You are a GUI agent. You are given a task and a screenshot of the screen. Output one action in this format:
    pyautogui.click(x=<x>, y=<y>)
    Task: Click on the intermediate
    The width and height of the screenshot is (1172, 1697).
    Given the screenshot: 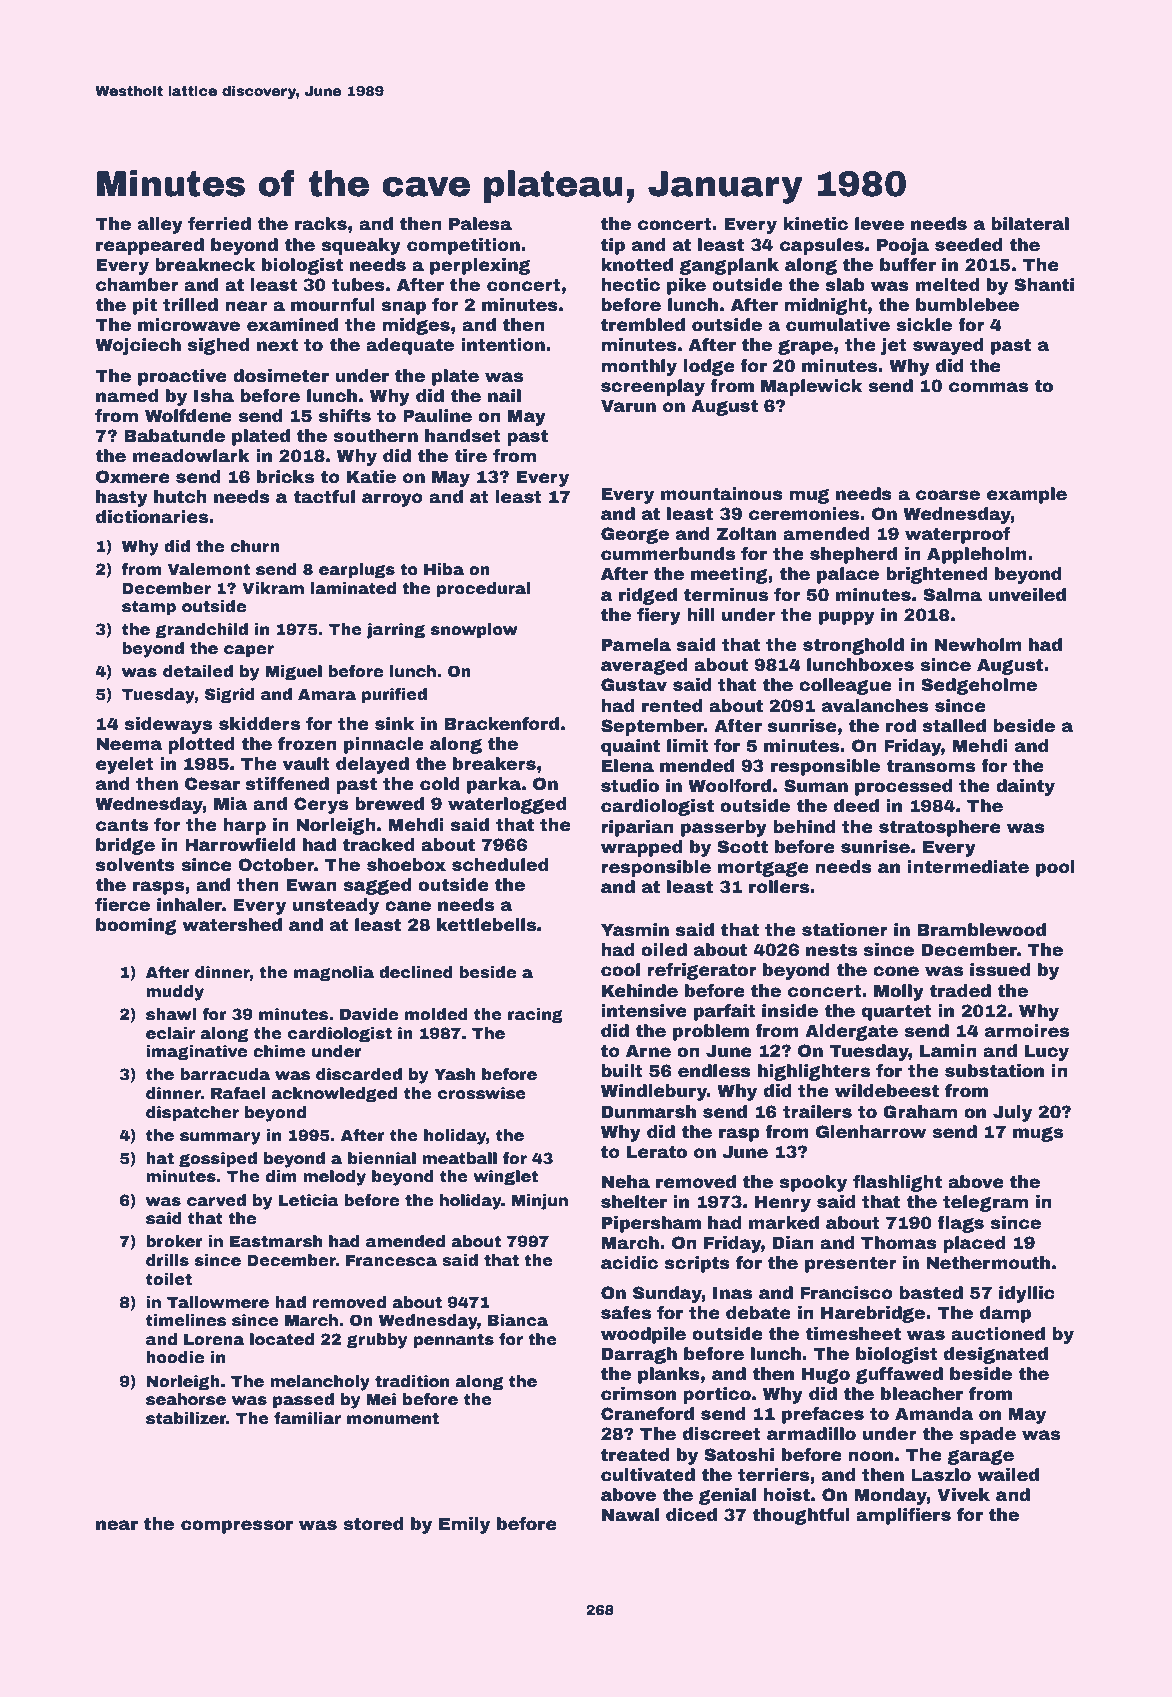 What is the action you would take?
    pyautogui.click(x=968, y=867)
